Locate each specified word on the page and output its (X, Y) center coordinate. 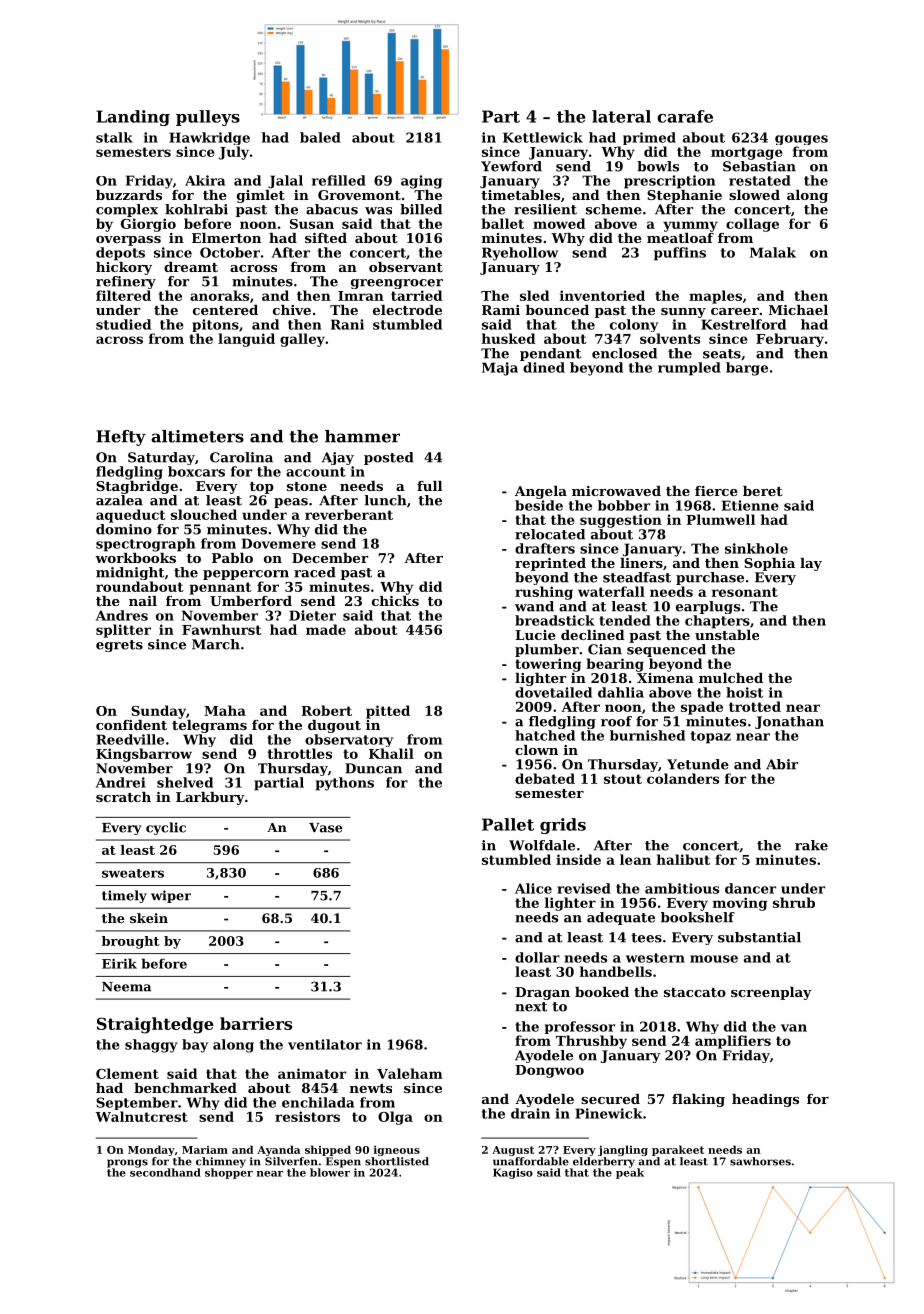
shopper (229, 1173)
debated (545, 778)
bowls (658, 166)
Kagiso (513, 1173)
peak (630, 1173)
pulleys (208, 118)
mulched (731, 678)
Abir (782, 764)
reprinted (550, 564)
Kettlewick (543, 137)
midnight (130, 573)
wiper (171, 896)
